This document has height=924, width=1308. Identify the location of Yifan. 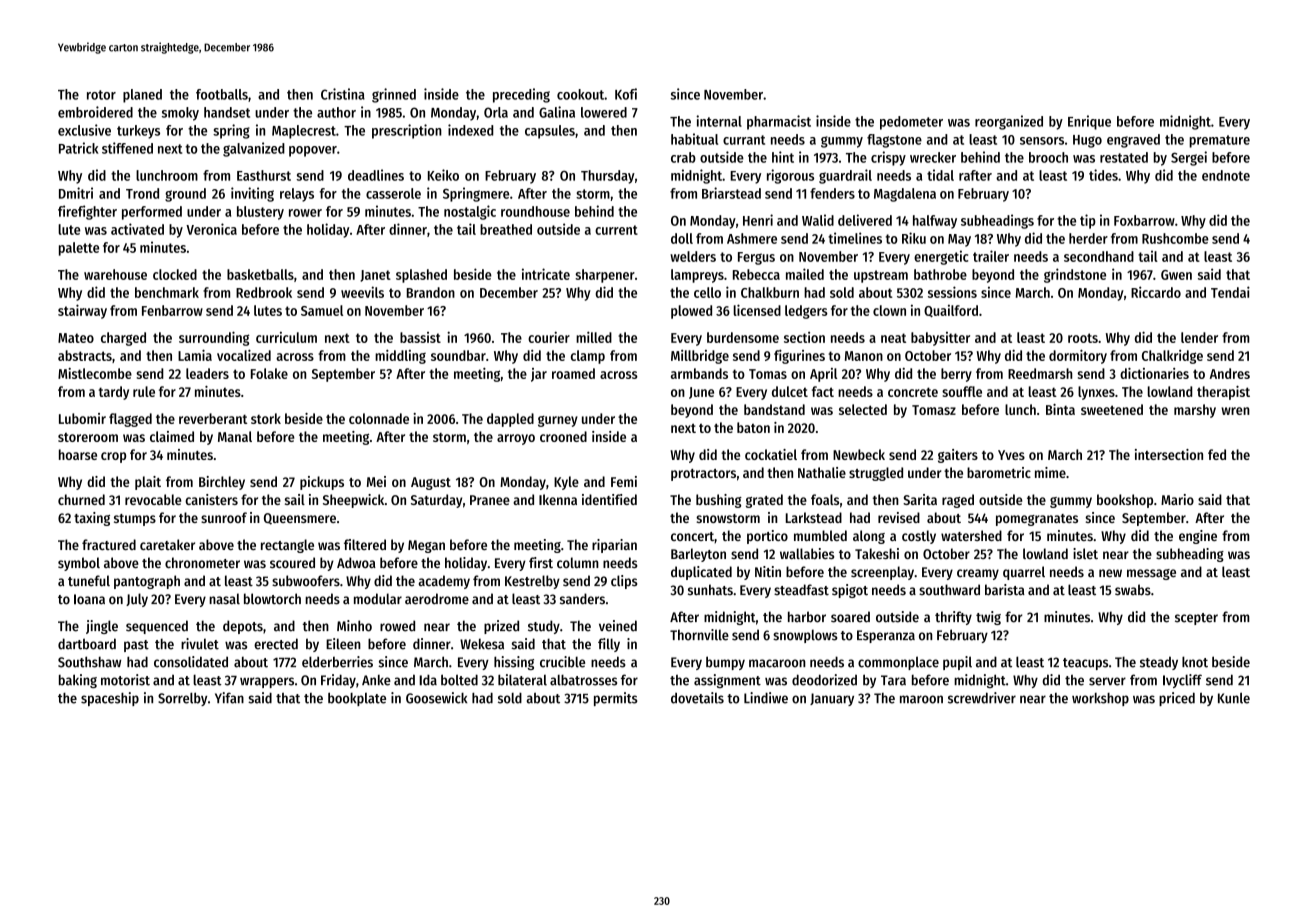
(229, 698).
